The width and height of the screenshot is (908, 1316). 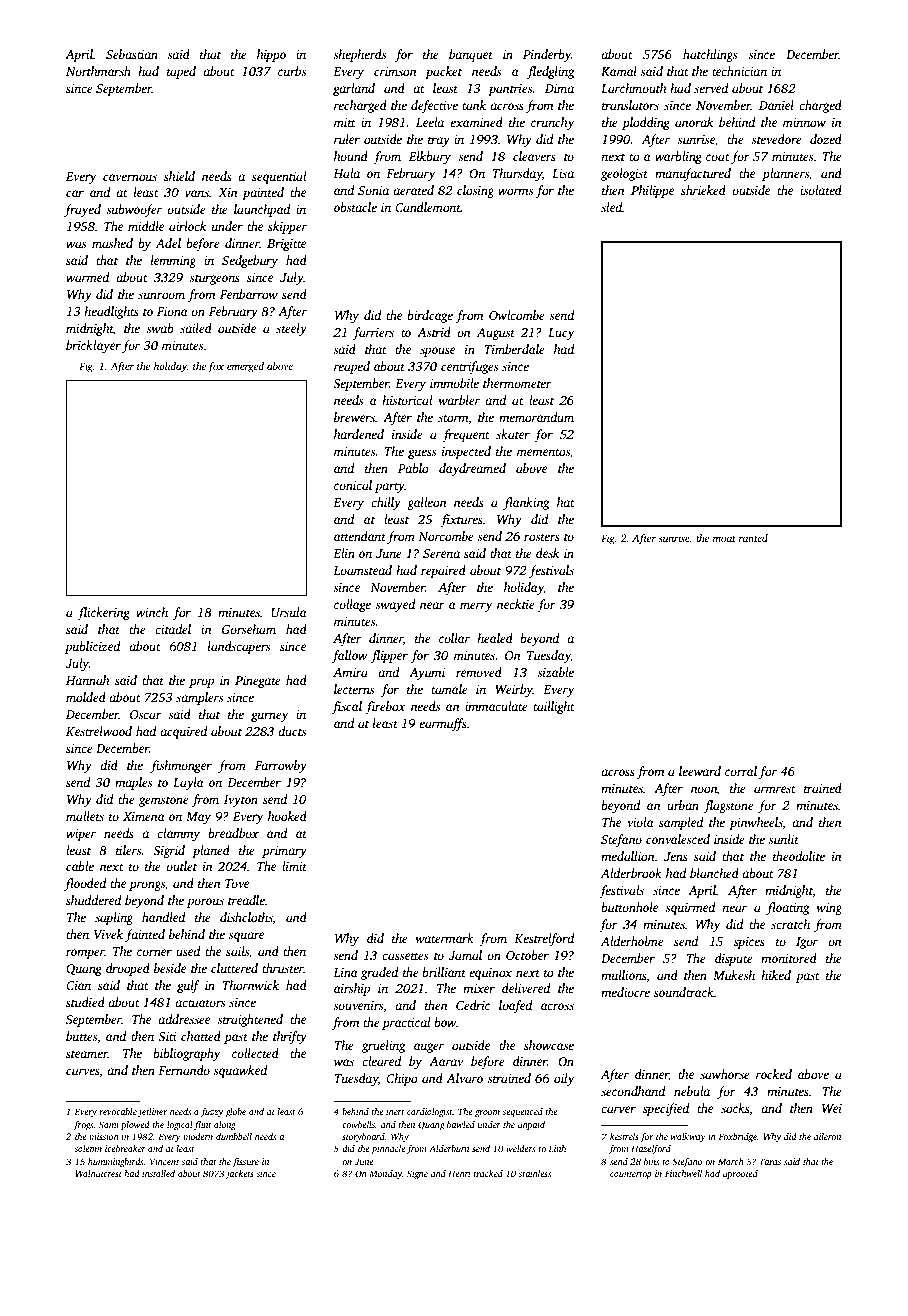 I want to click on shepherds, so click(x=359, y=55).
